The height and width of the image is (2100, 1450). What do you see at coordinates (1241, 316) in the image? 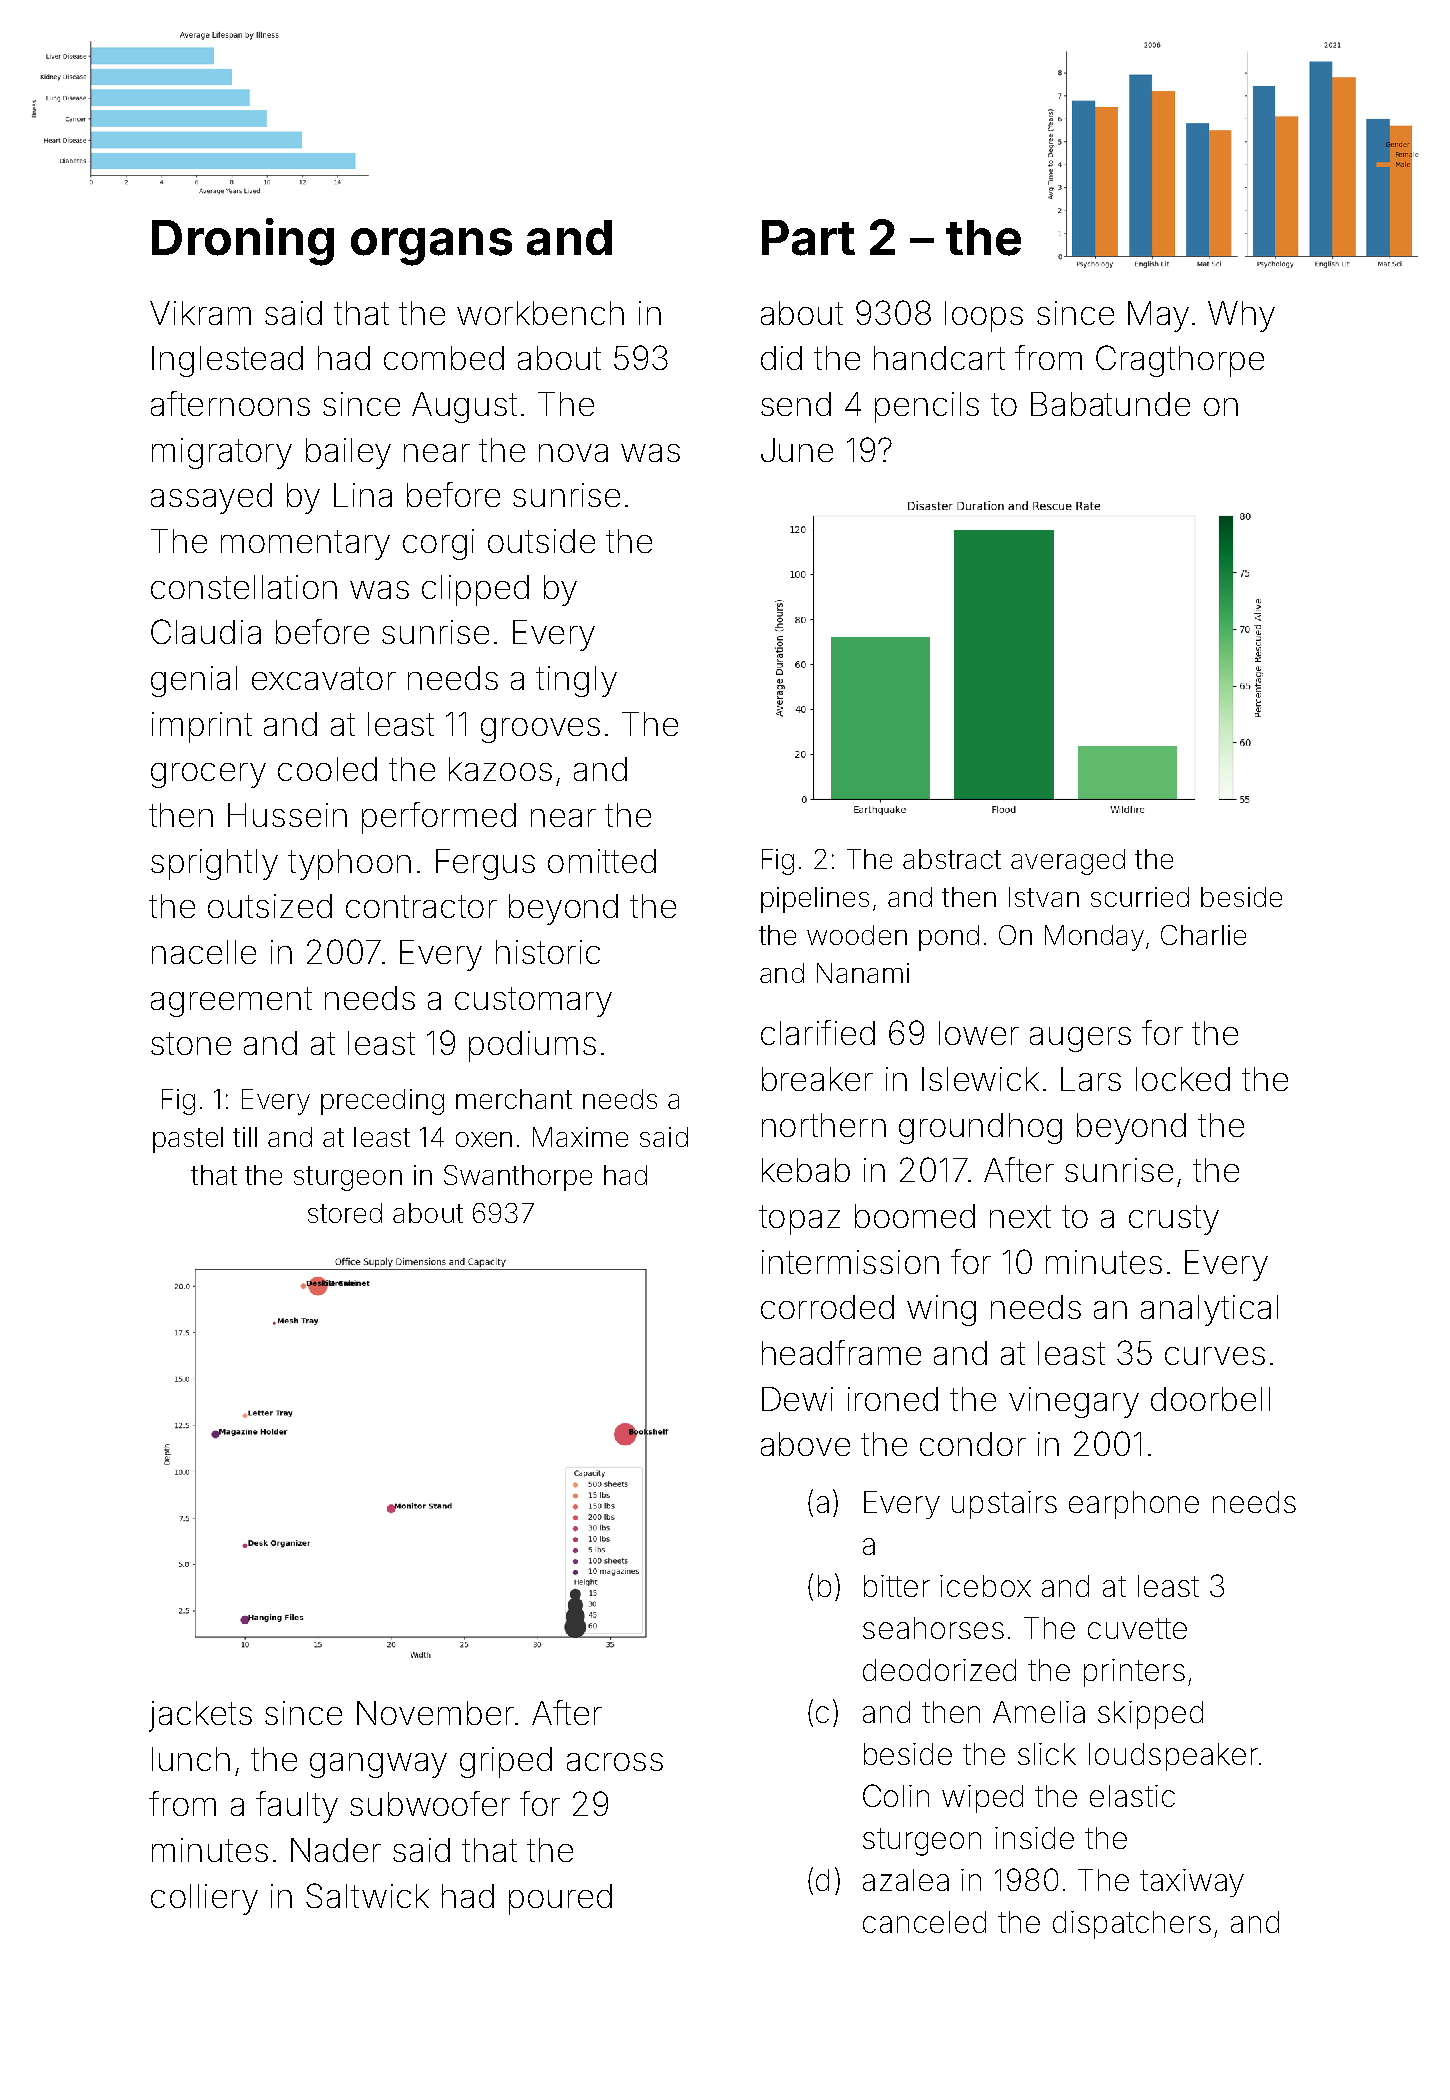
I see `Why` at bounding box center [1241, 316].
